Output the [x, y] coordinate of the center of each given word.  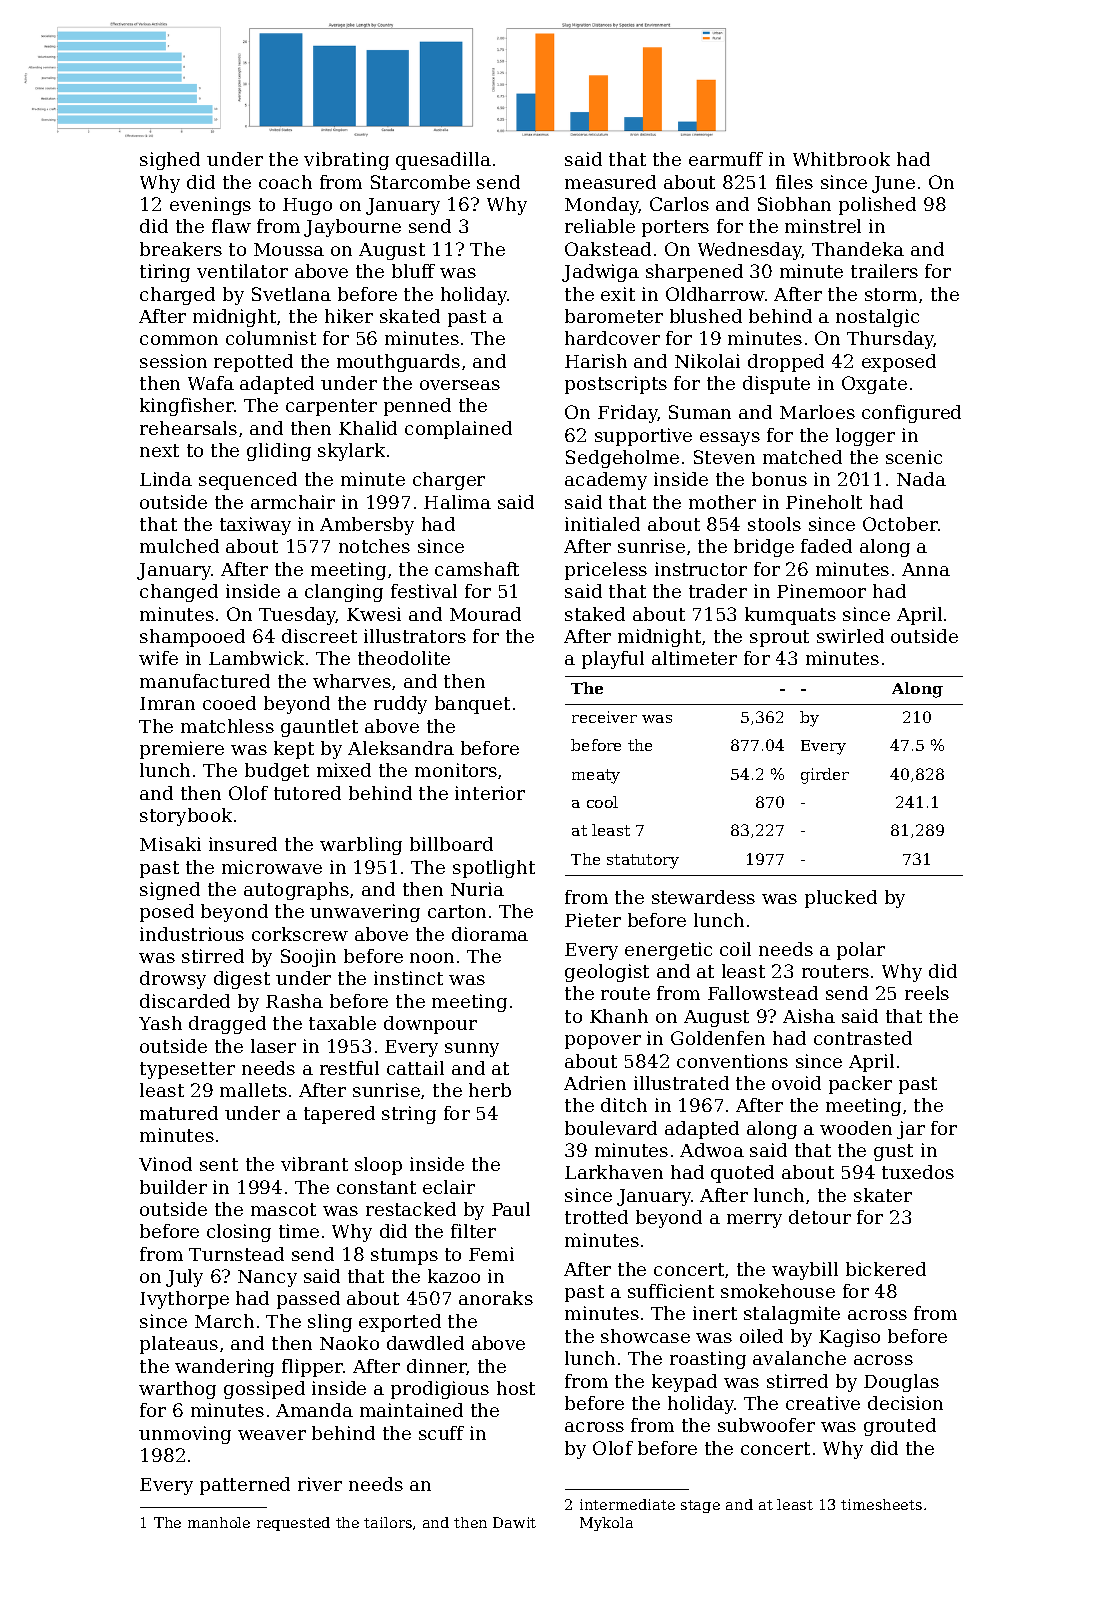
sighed [170, 161]
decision [905, 1403]
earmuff [726, 159]
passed [308, 1300]
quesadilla [443, 161]
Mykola [606, 1524]
